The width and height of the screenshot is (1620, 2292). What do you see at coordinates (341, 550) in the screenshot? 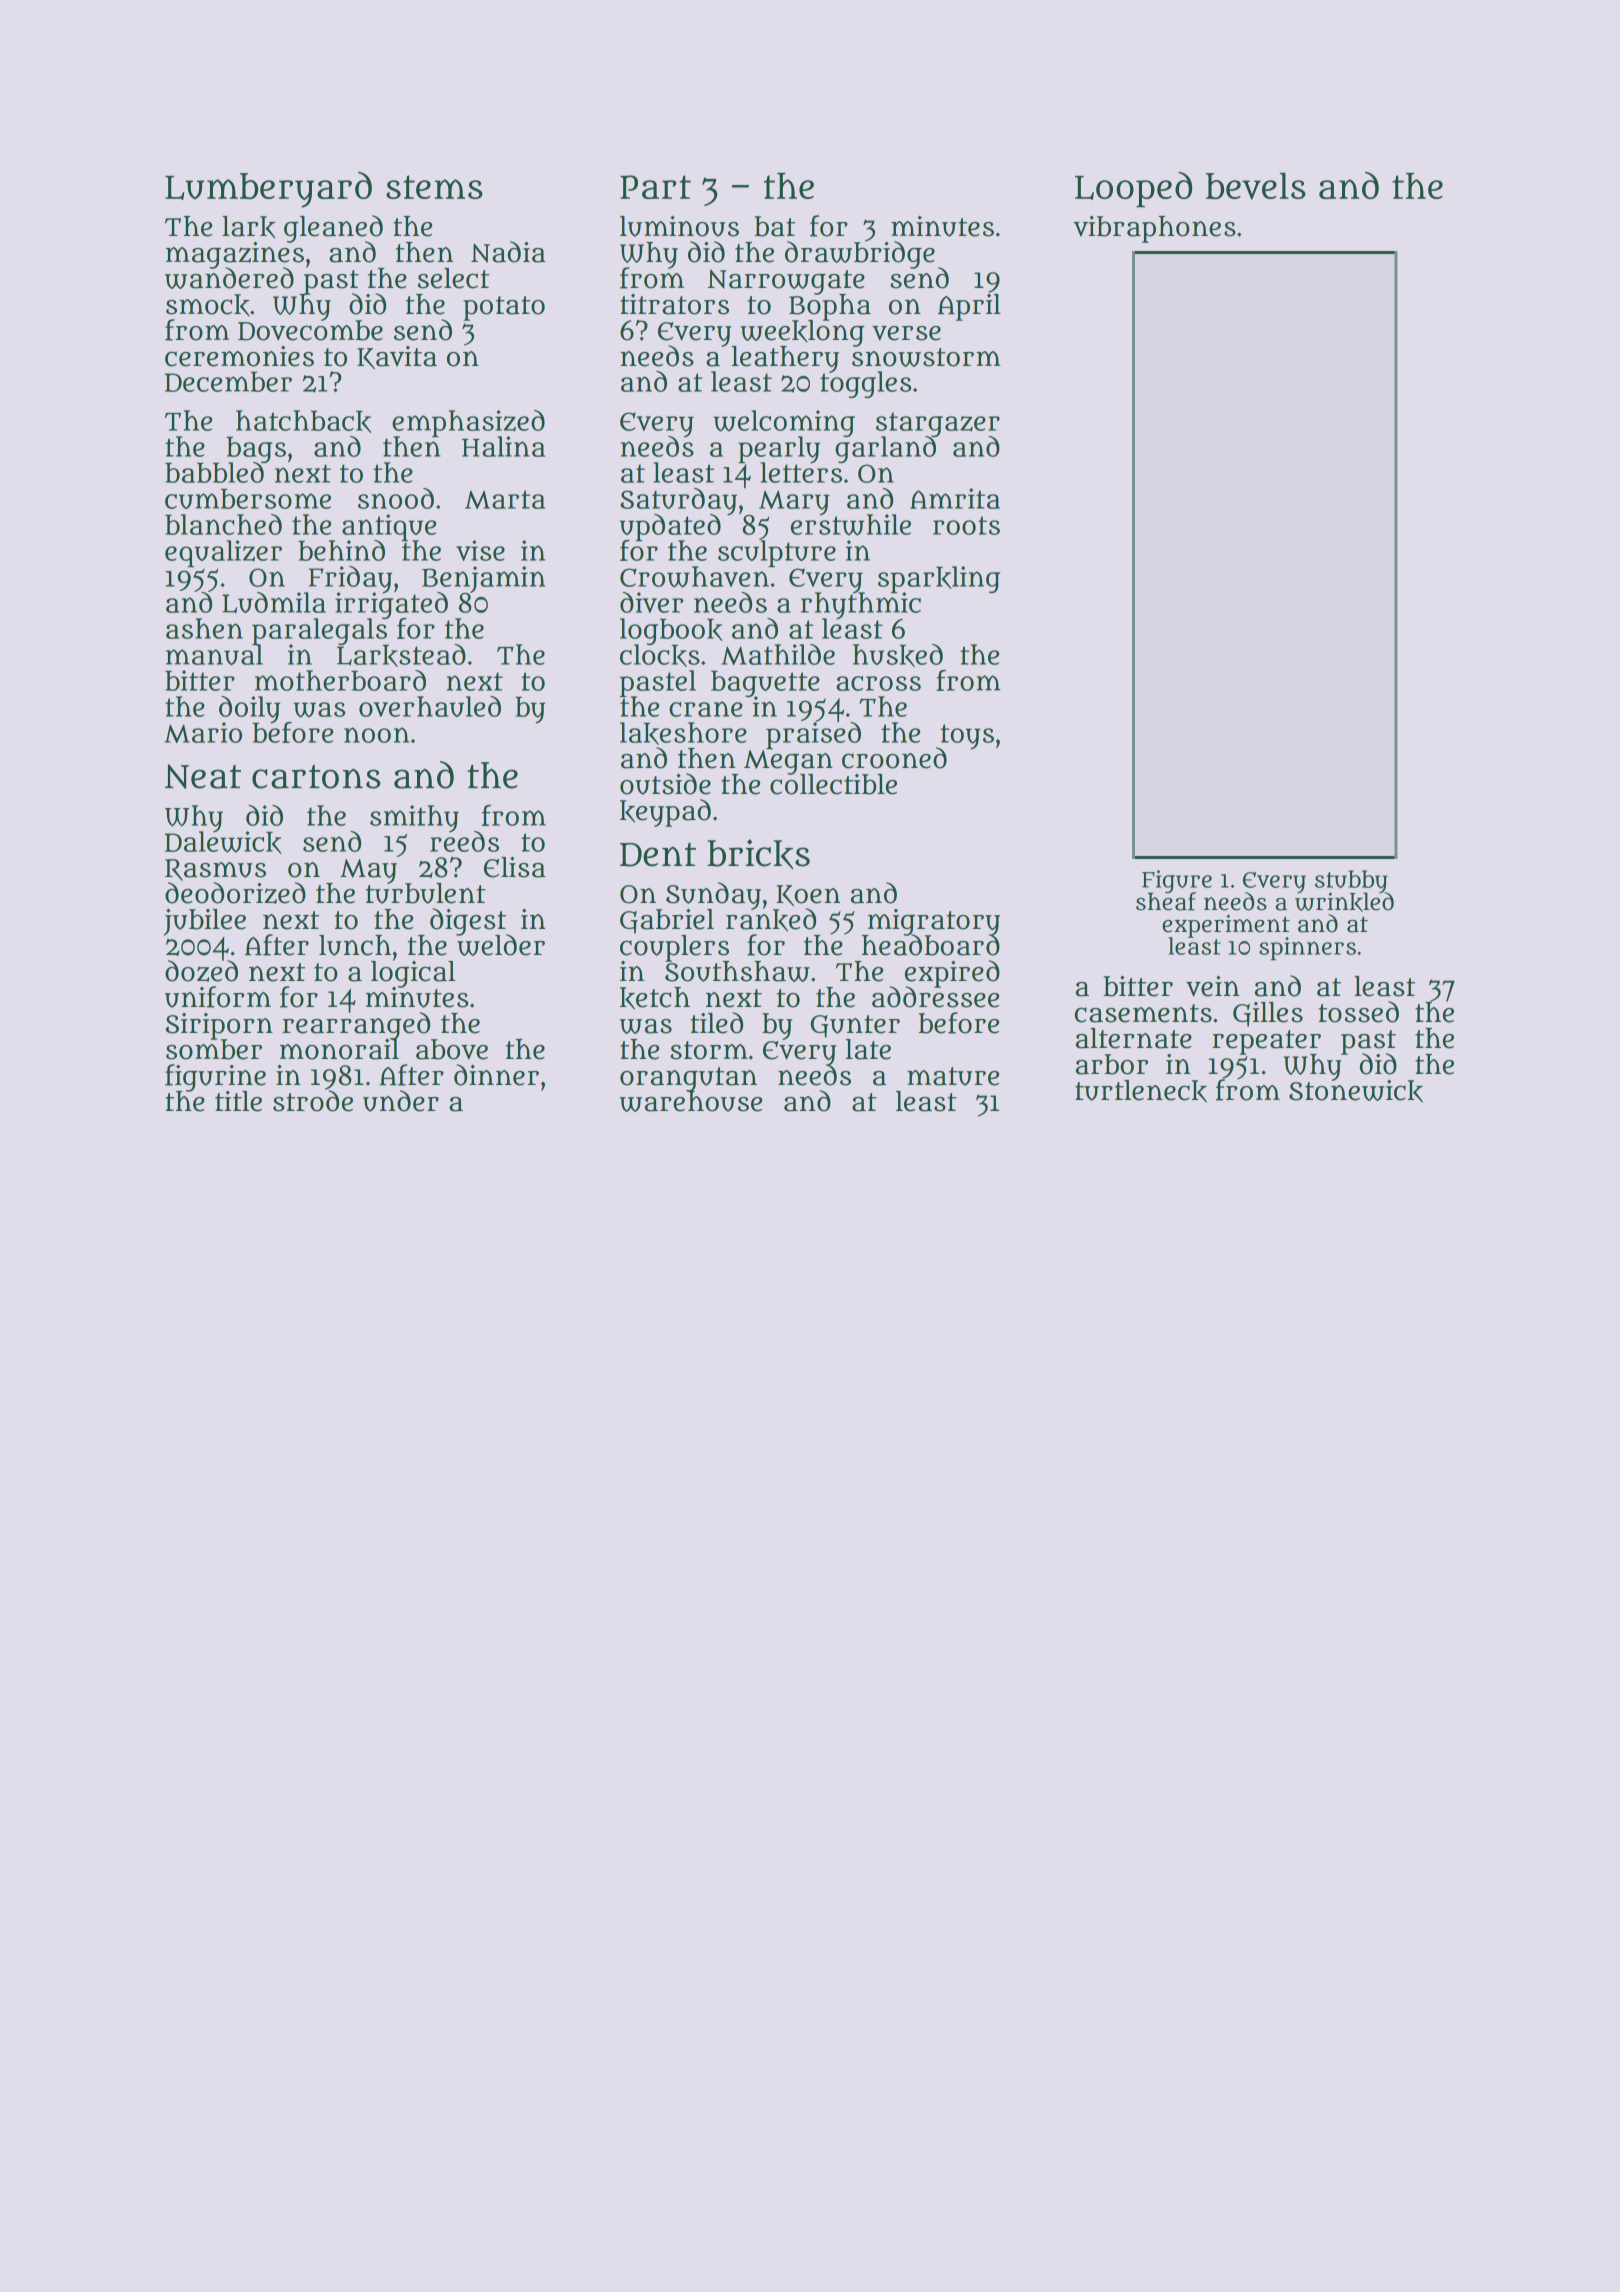
I see `behind` at bounding box center [341, 550].
